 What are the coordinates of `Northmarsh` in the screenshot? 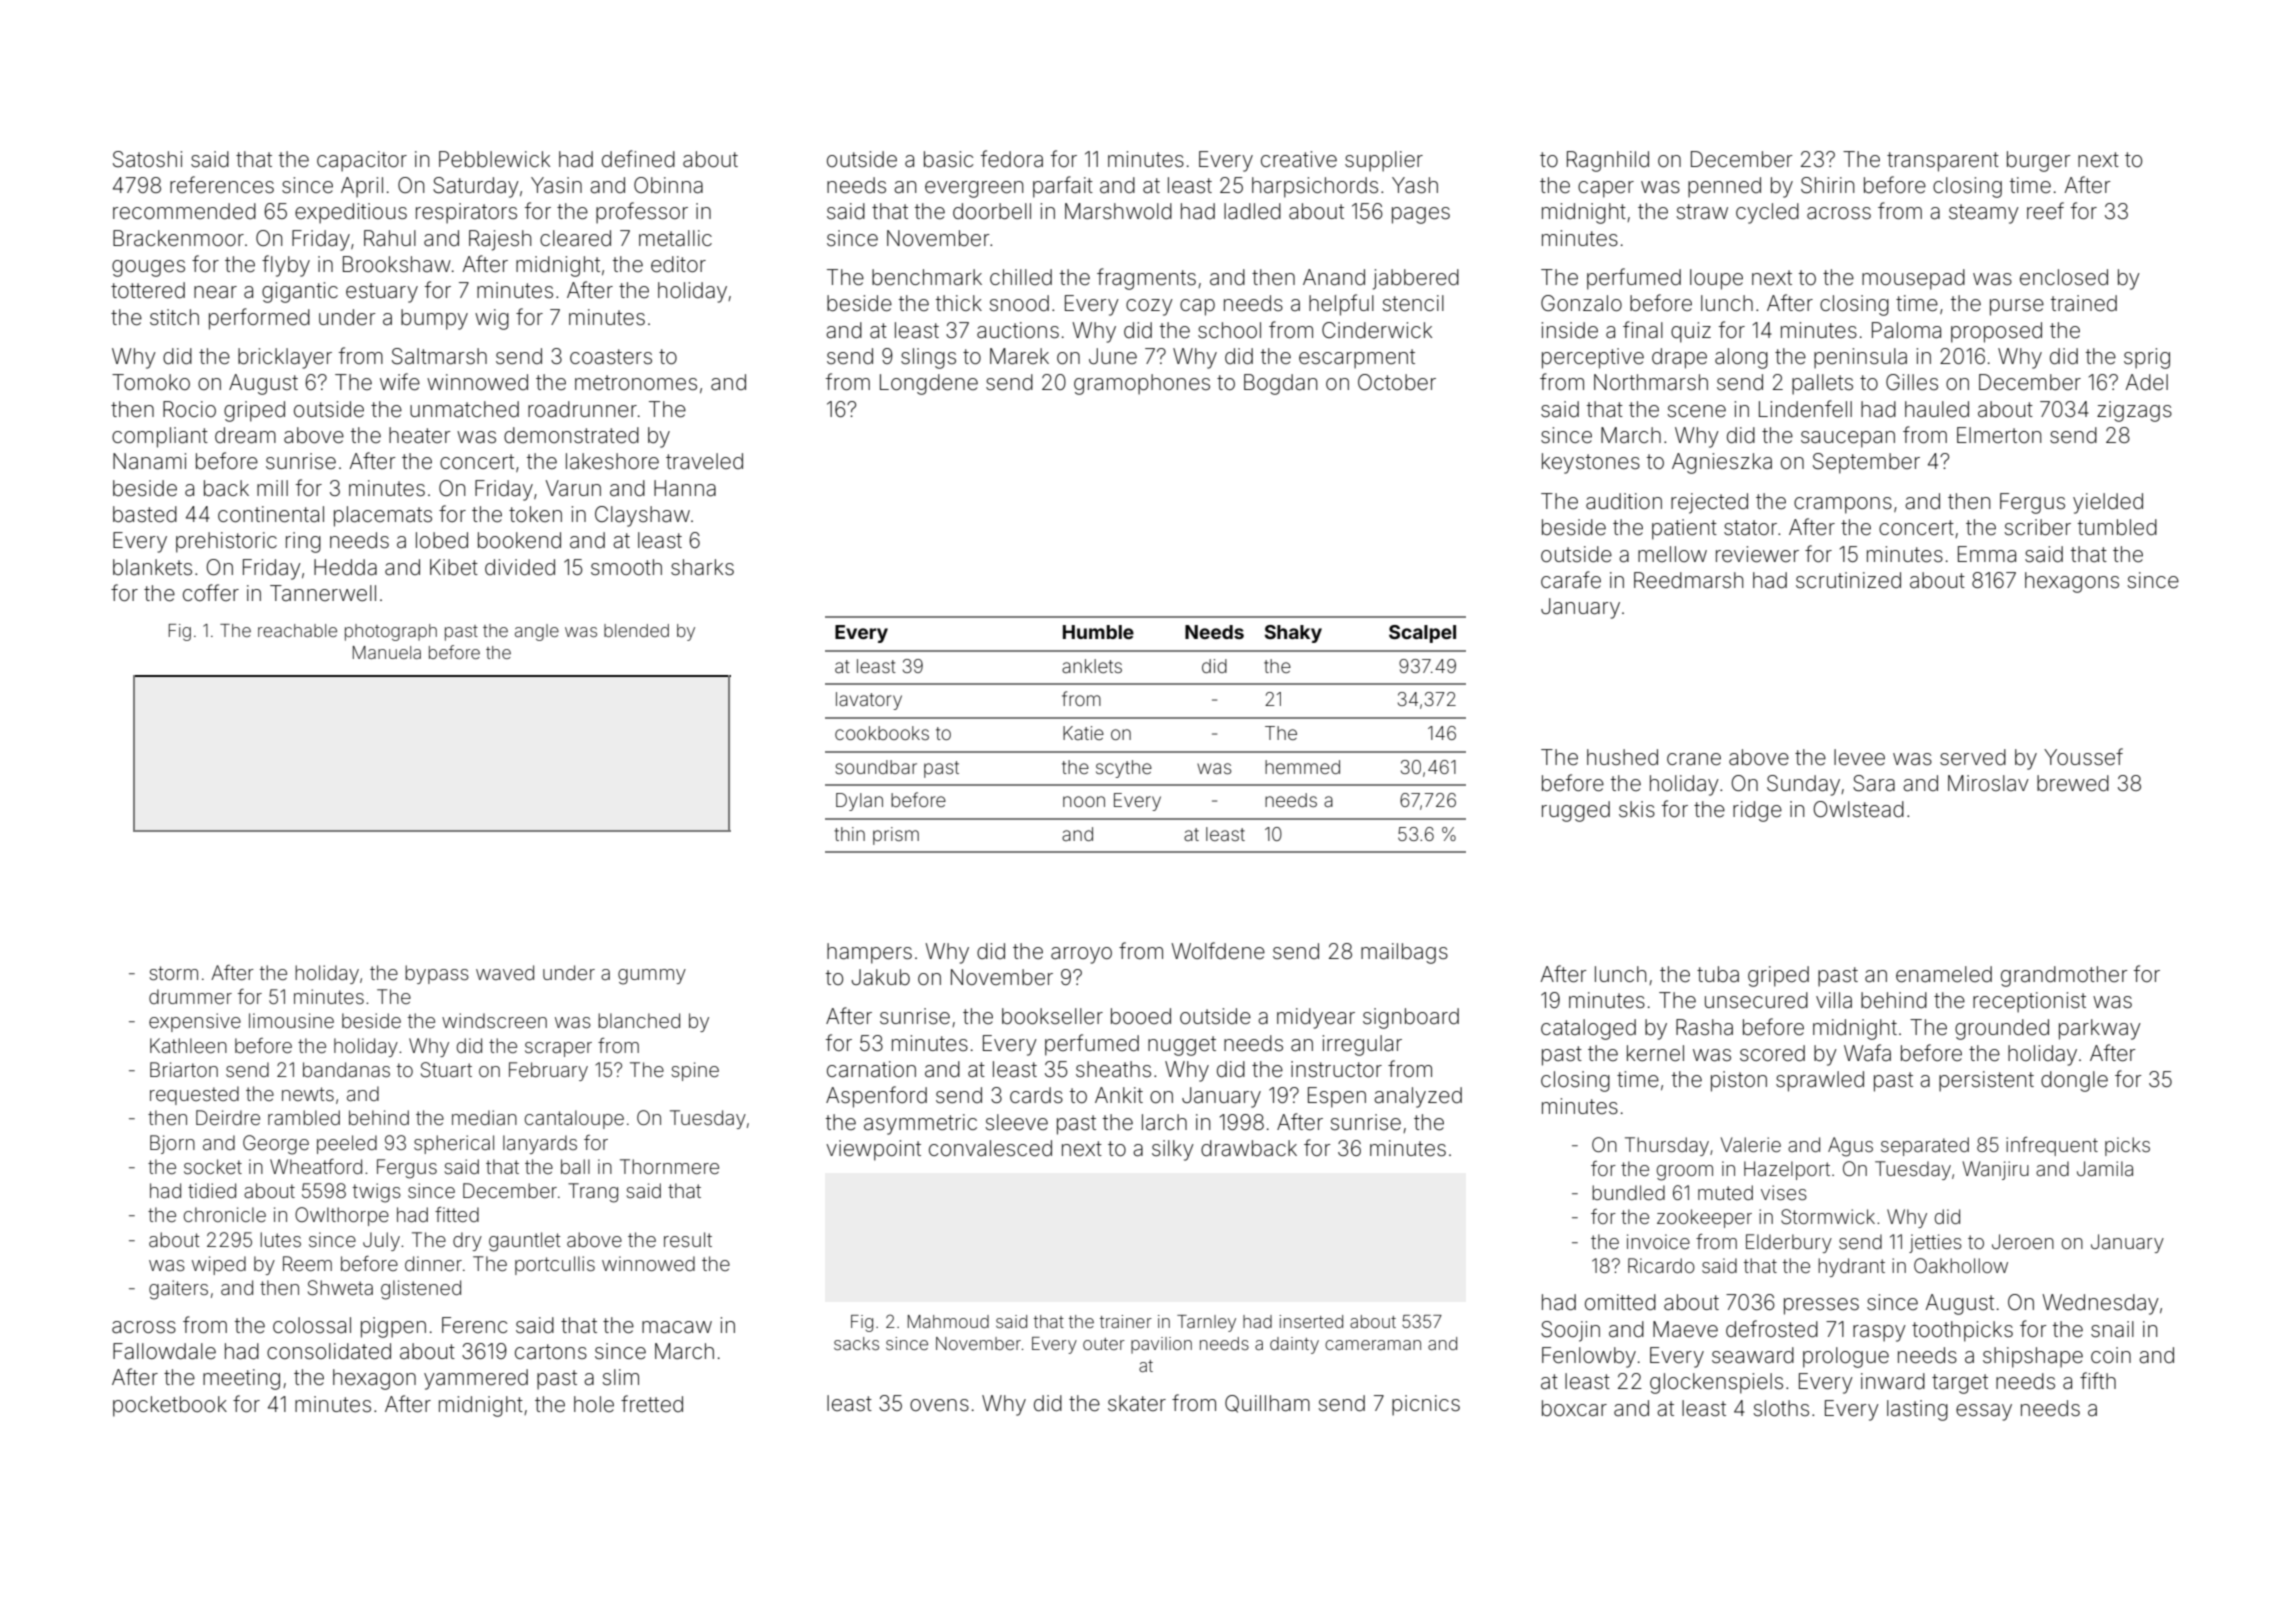 It's located at (1651, 382).
